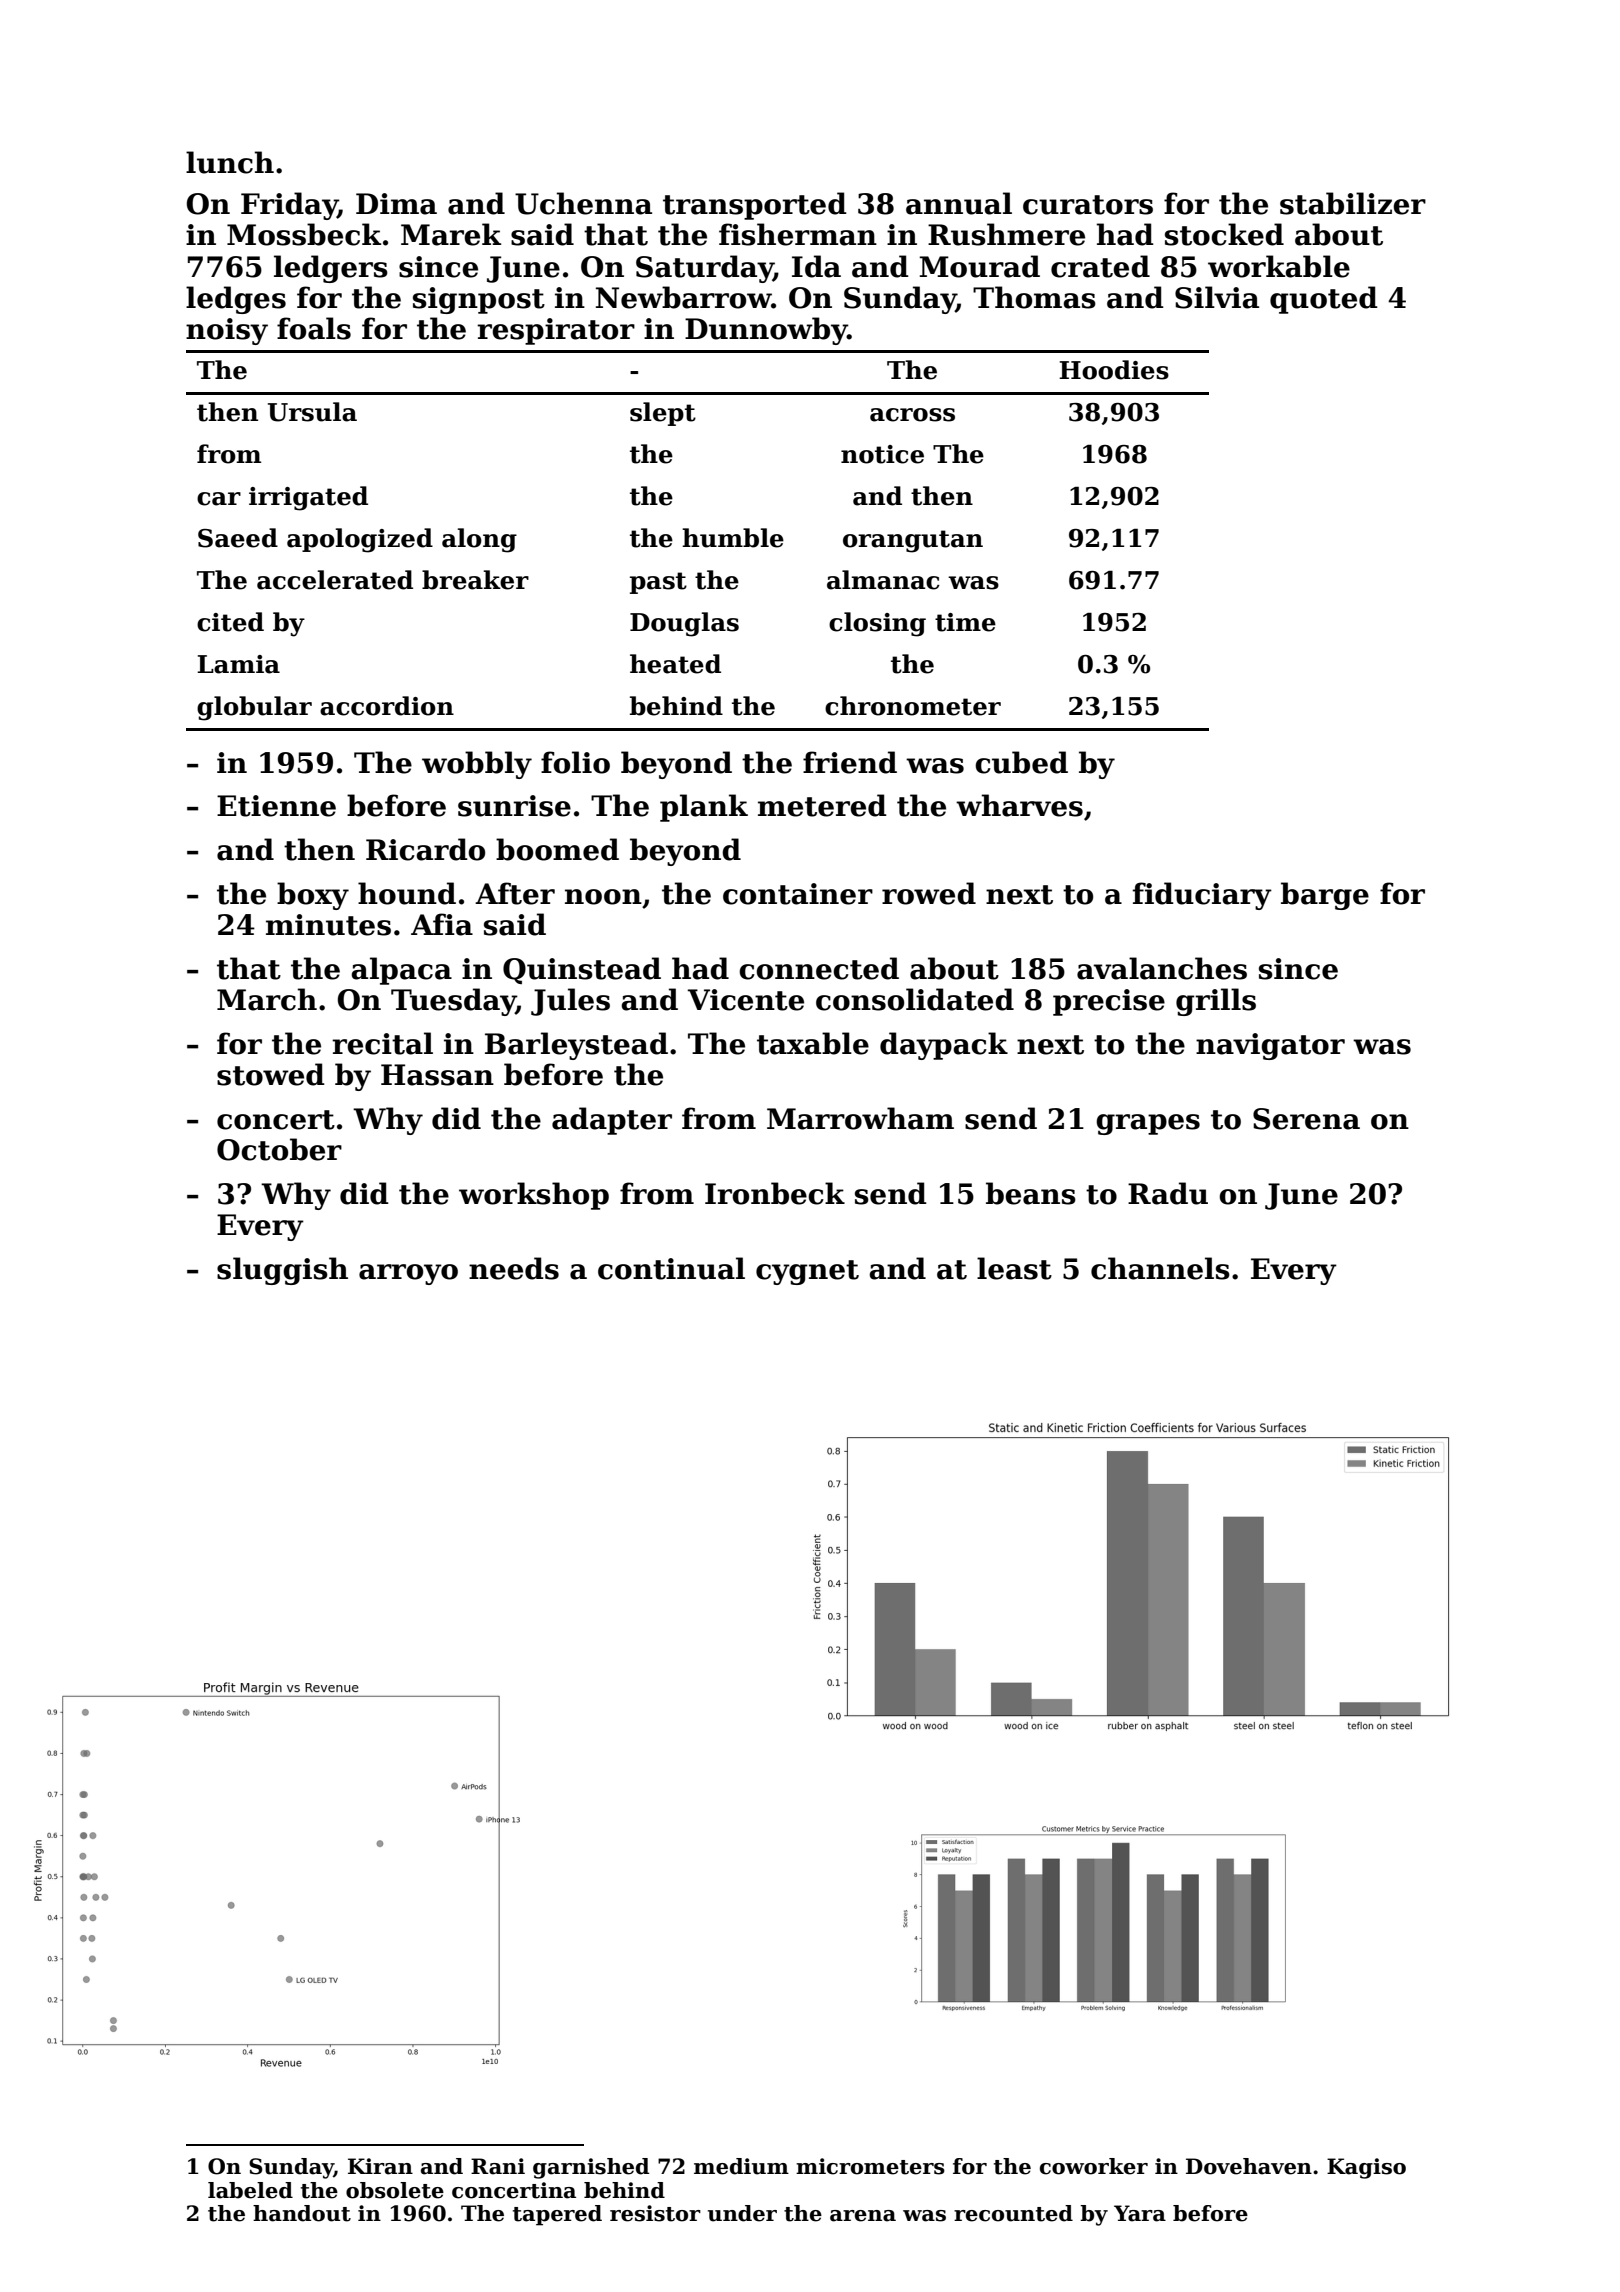 Image resolution: width=1620 pixels, height=2292 pixels. What do you see at coordinates (475, 580) in the document?
I see `breaker` at bounding box center [475, 580].
